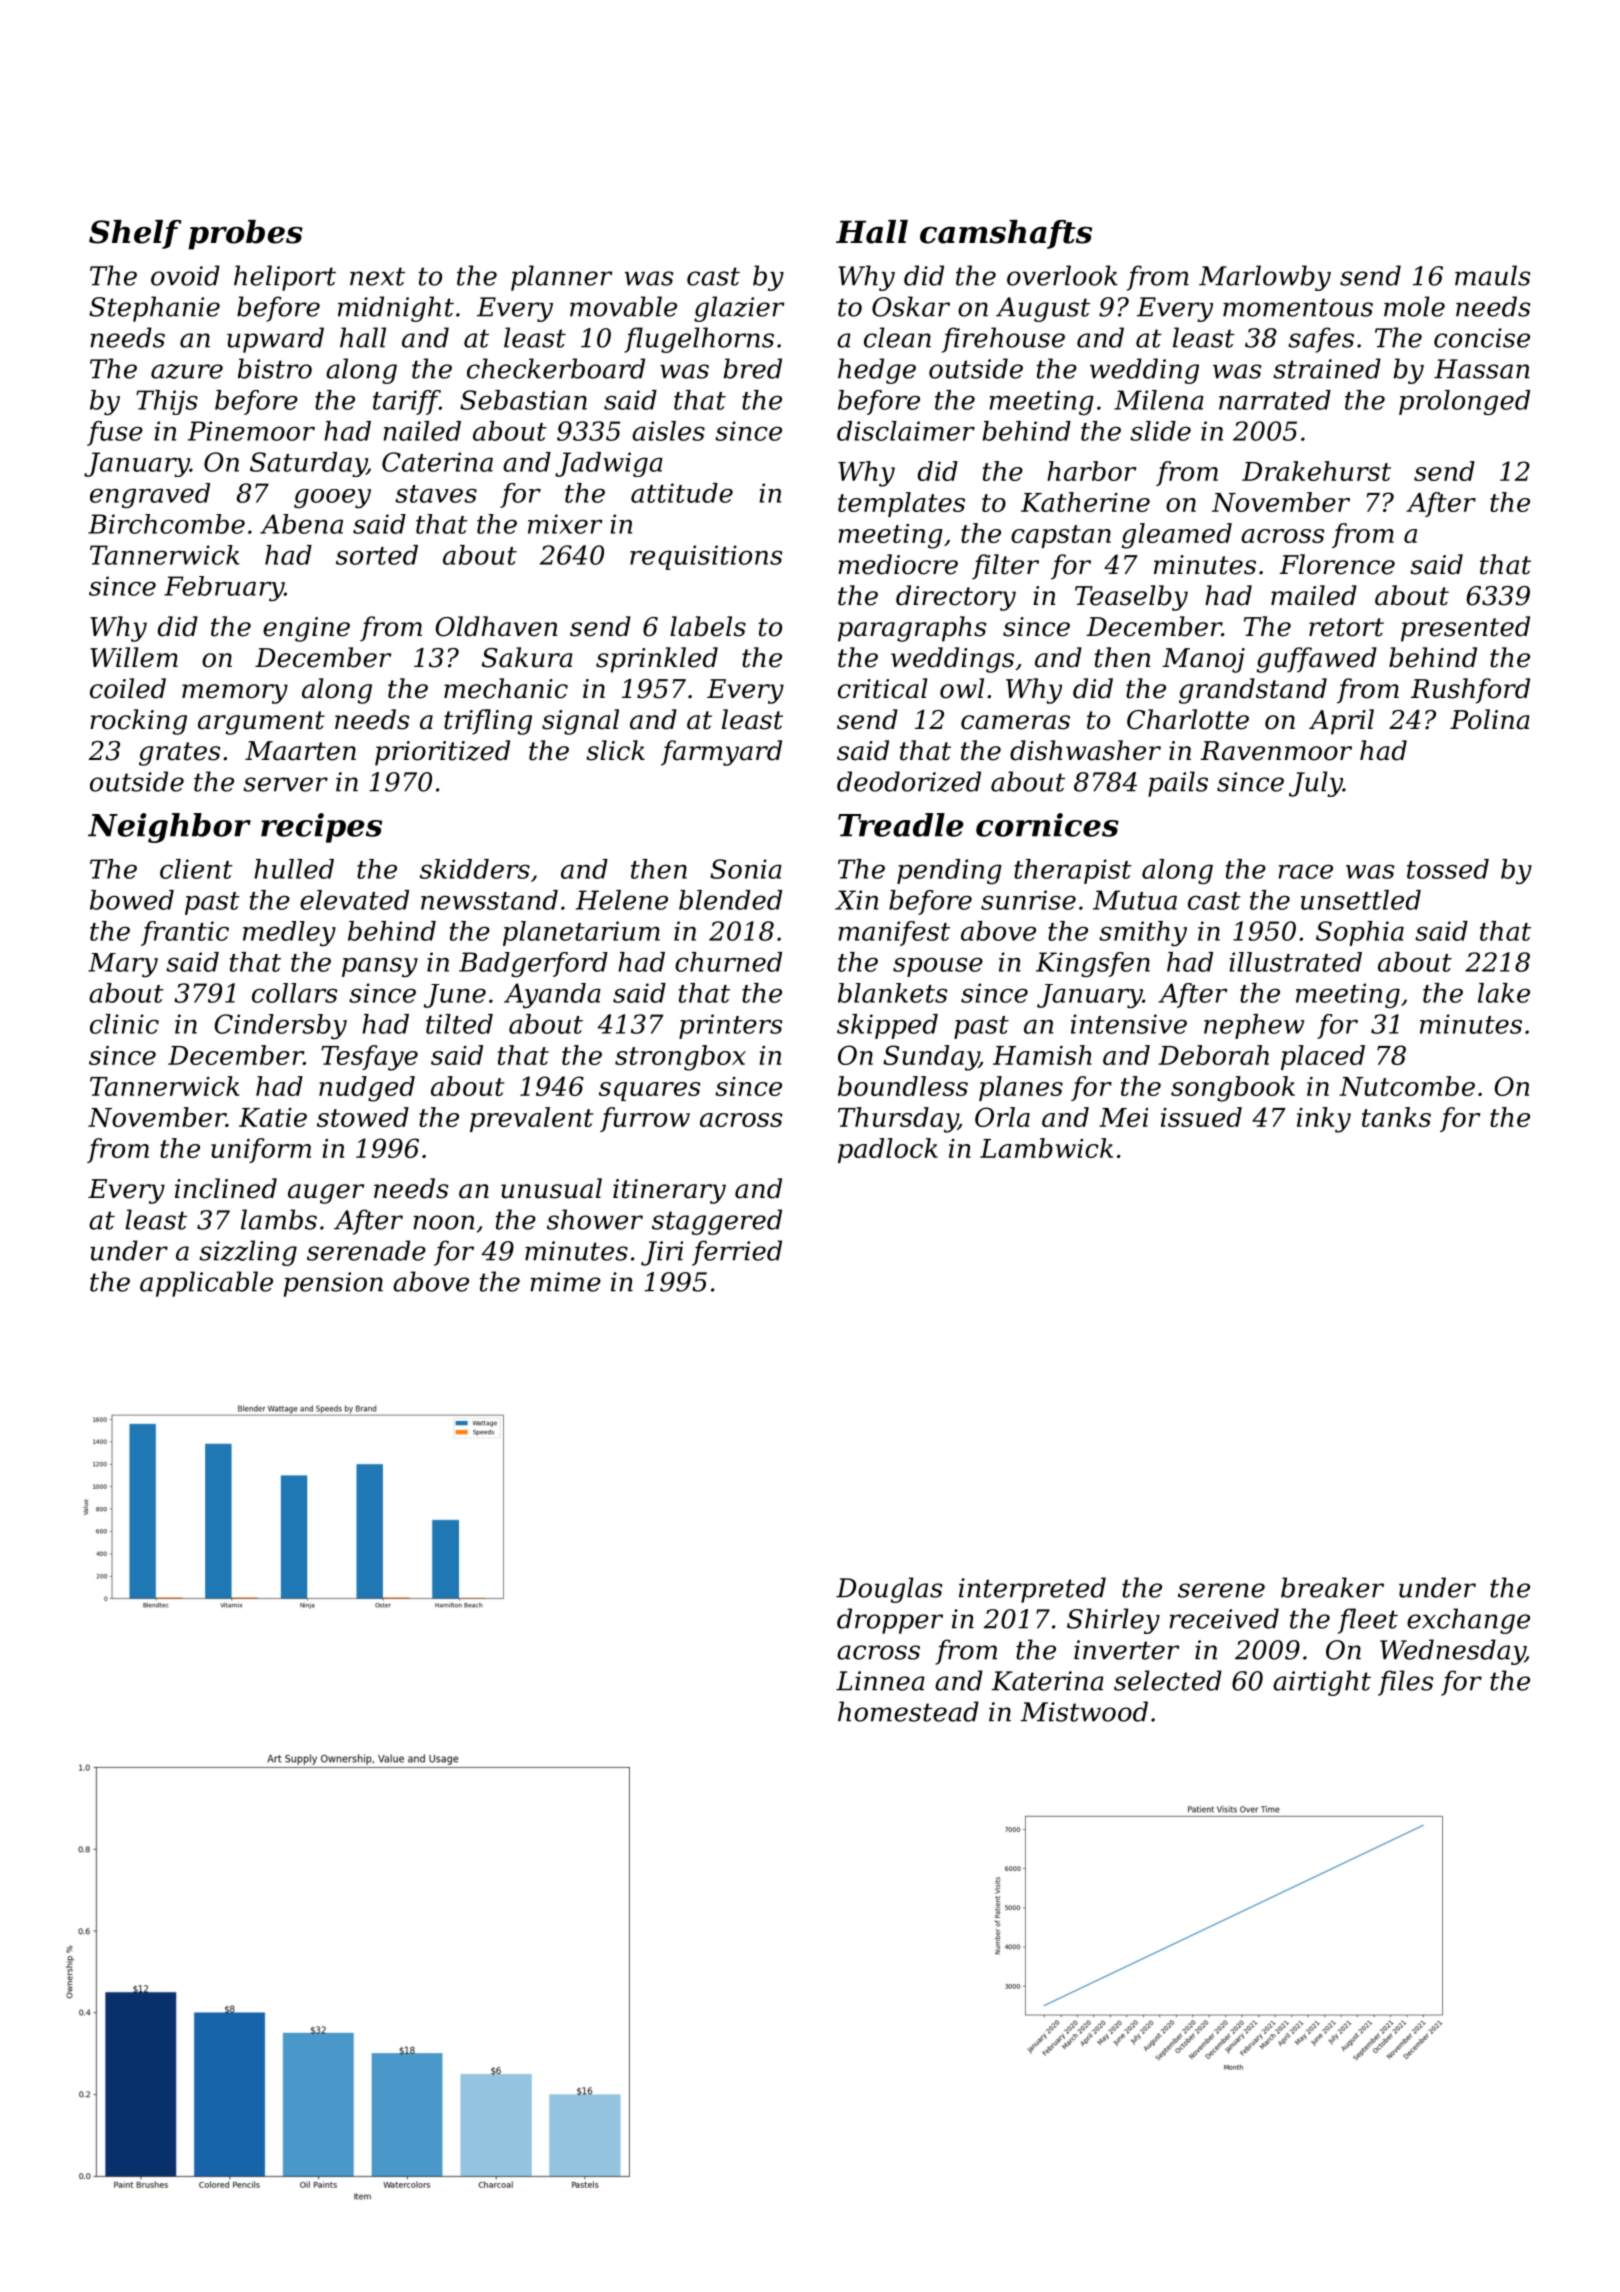  Describe the element at coordinates (1448, 869) in the image. I see `tossed` at that location.
